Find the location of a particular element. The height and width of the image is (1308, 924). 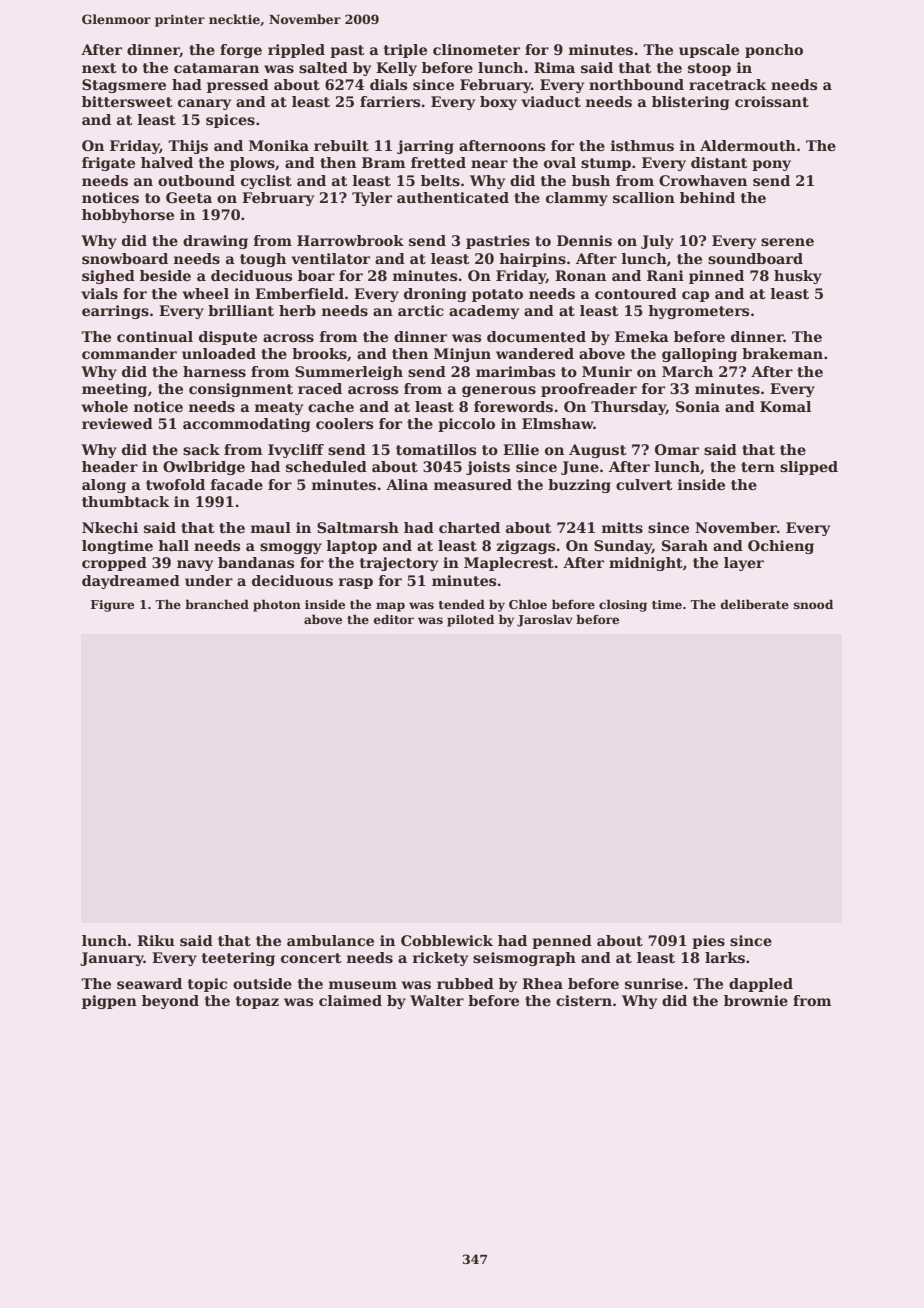

upscale is located at coordinates (709, 51).
